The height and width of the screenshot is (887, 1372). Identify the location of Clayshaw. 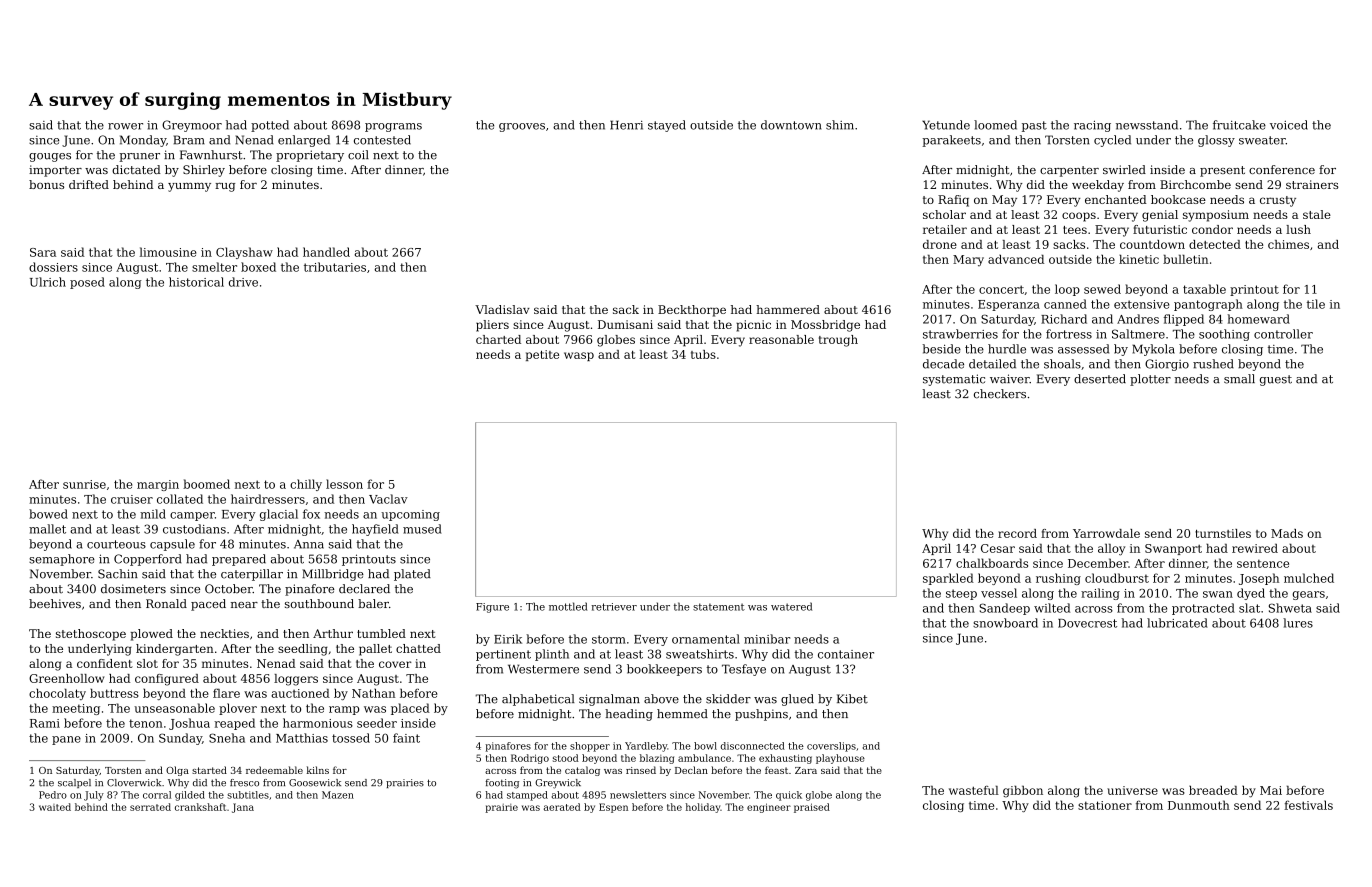
(244, 253).
